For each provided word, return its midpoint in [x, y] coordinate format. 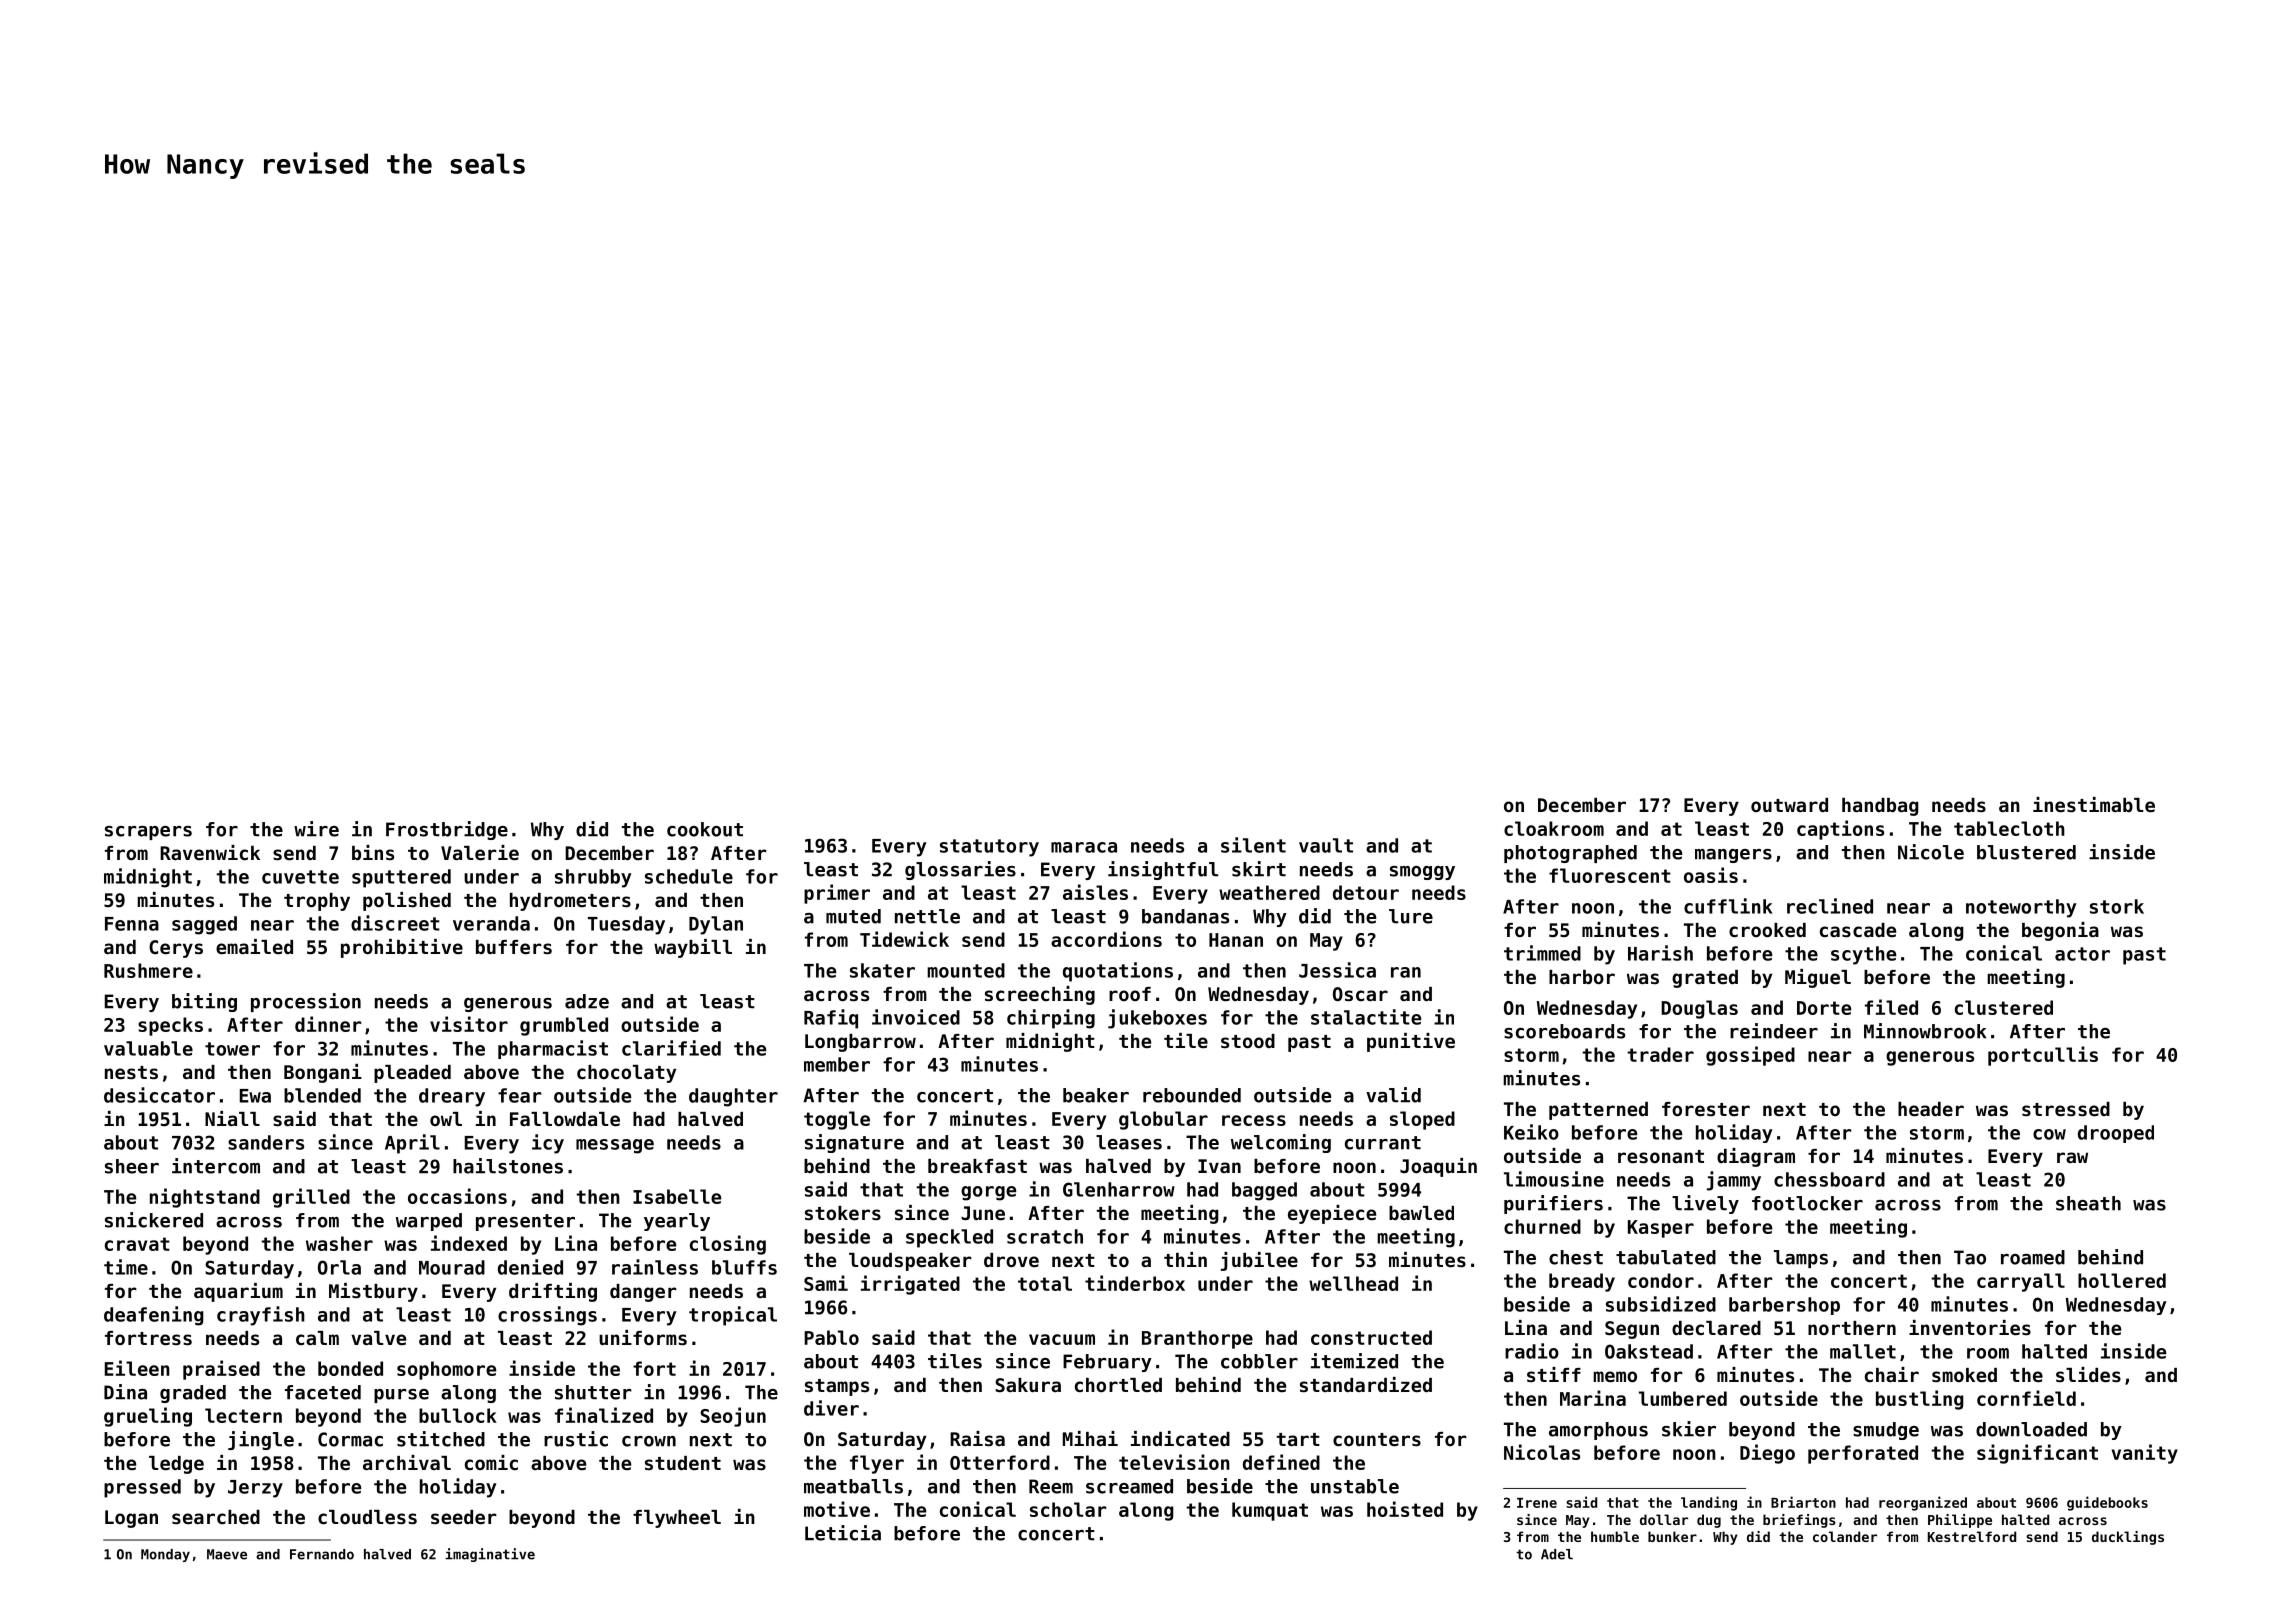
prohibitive [402, 948]
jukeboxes [1157, 1019]
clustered [2004, 1007]
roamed [2033, 1257]
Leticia [843, 1533]
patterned [1598, 1111]
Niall [232, 1118]
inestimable [2094, 805]
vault [1326, 845]
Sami [826, 1283]
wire [316, 829]
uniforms [643, 1337]
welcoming [1281, 1143]
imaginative [490, 1555]
